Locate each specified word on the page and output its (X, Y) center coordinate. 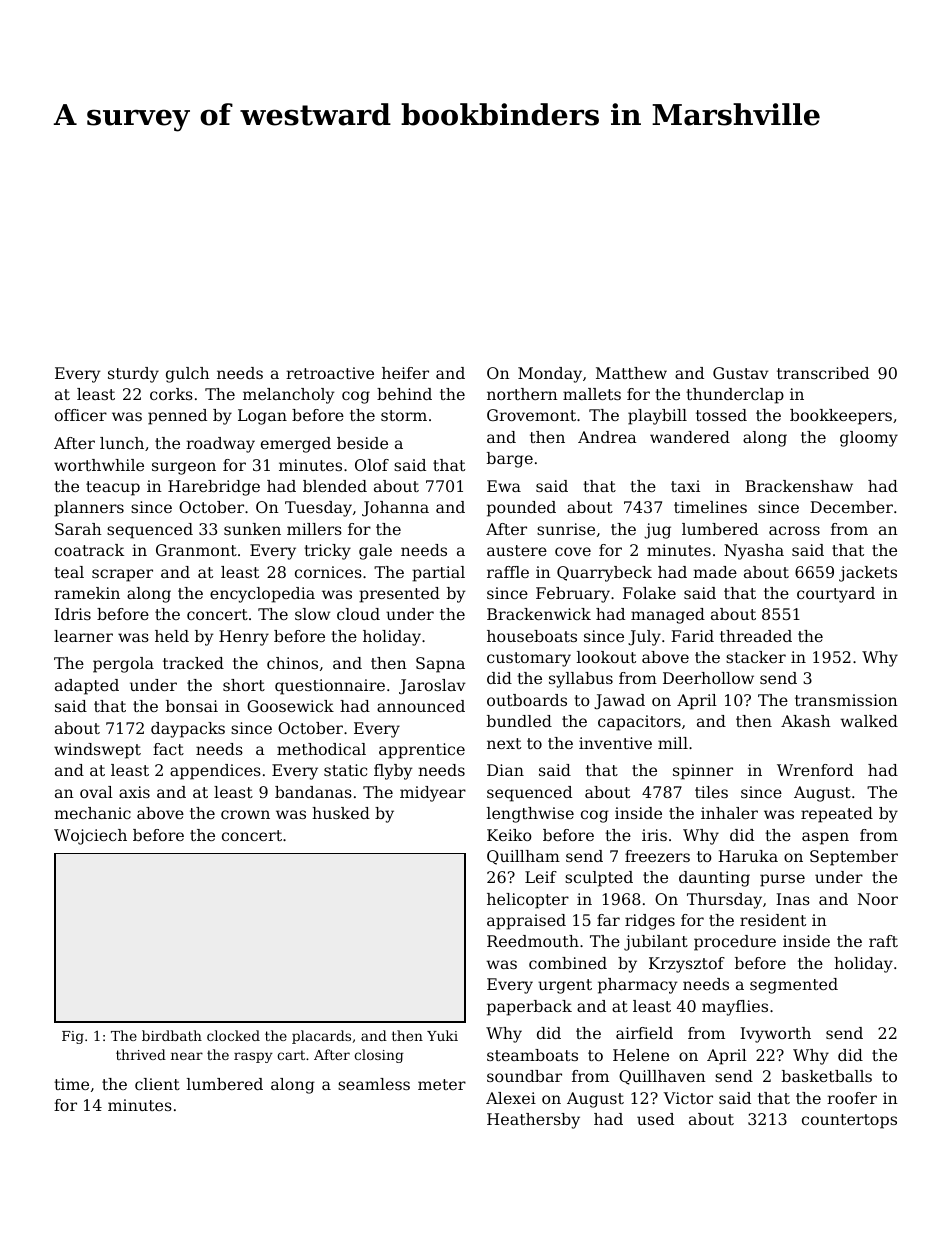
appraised (526, 922)
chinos (292, 663)
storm (404, 415)
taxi (685, 486)
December (851, 507)
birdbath (172, 1035)
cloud (358, 614)
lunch (122, 443)
